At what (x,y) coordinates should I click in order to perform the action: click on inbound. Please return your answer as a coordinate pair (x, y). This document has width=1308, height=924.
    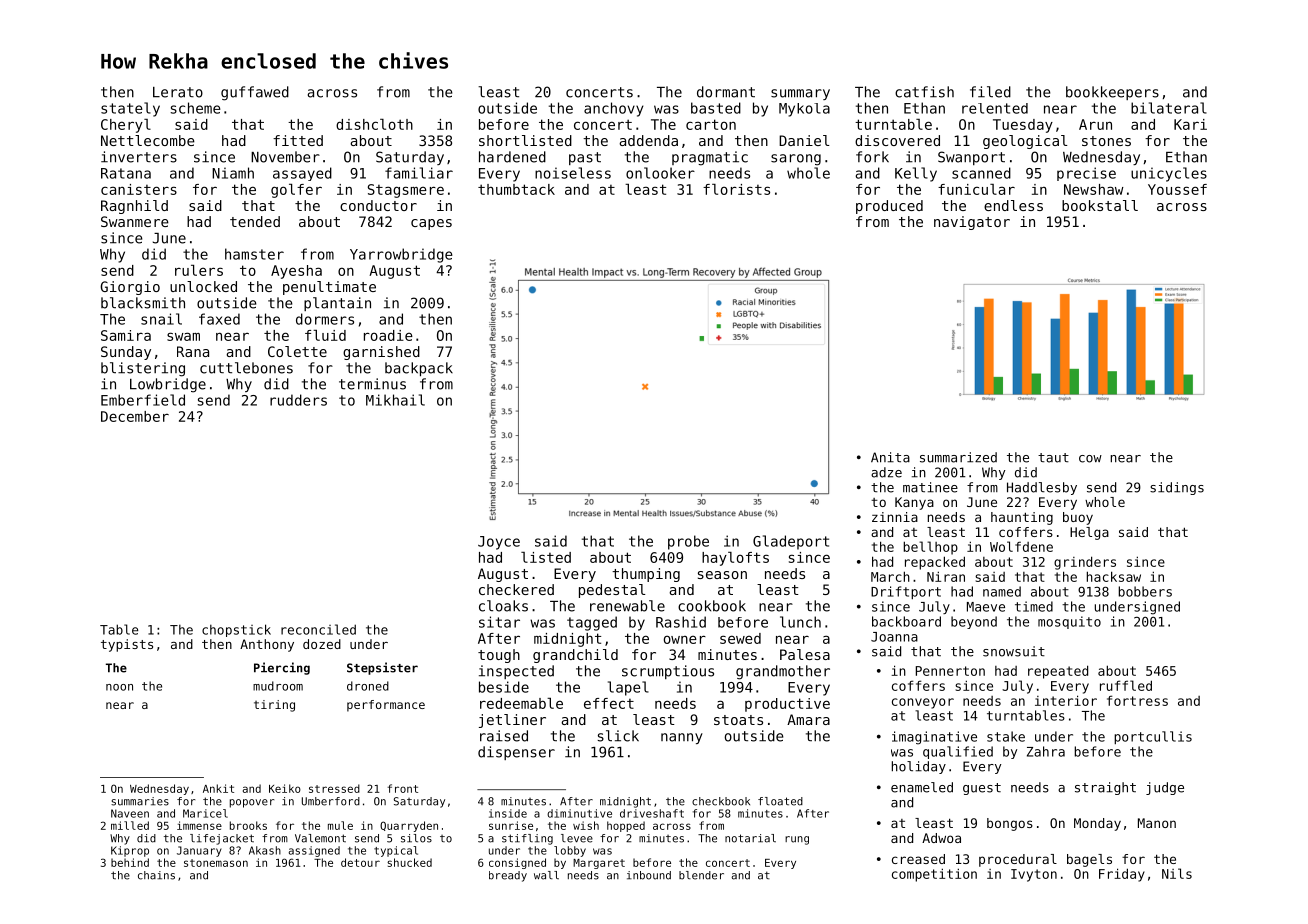
    Looking at the image, I should click on (649, 875).
